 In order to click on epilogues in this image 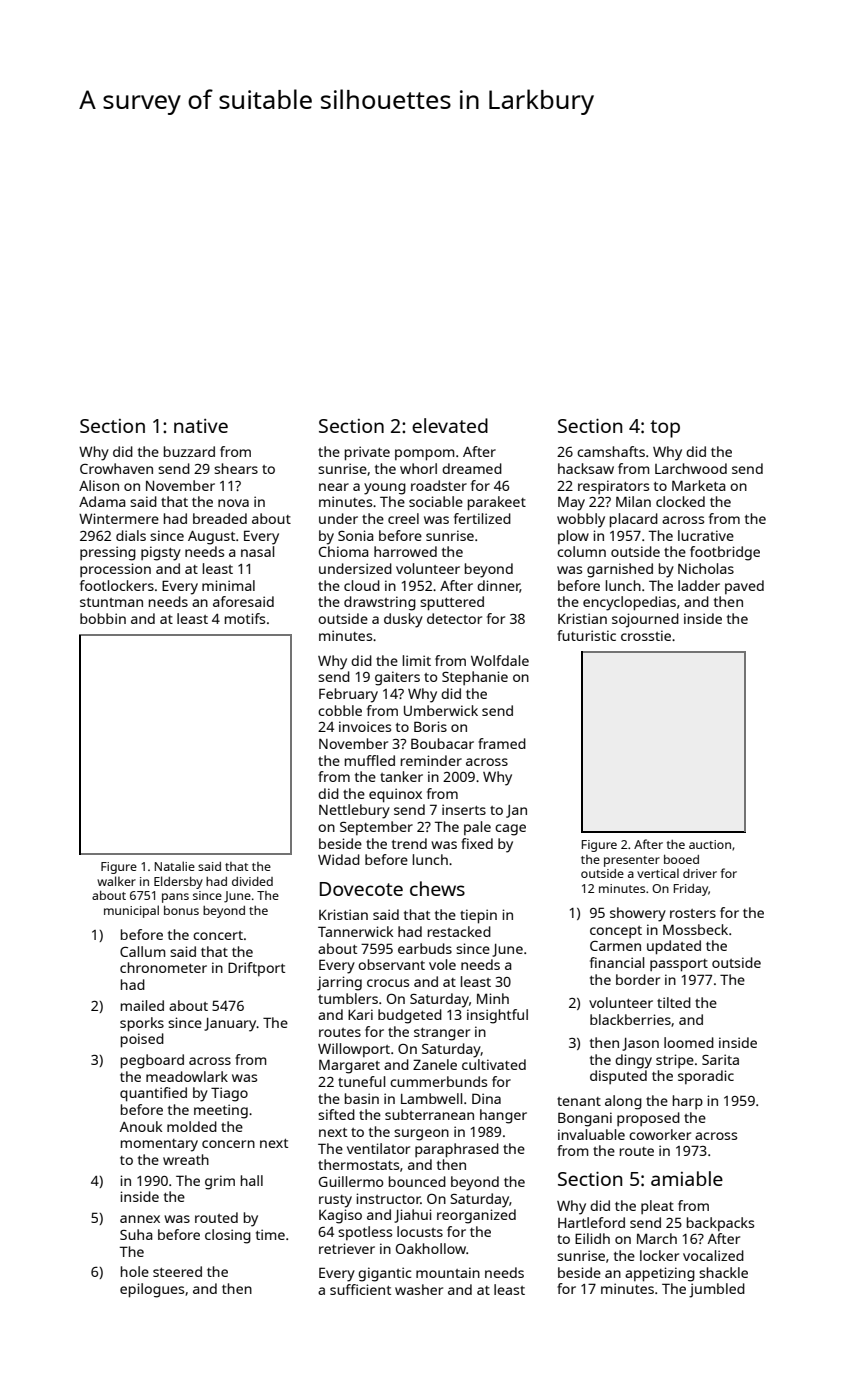, I will do `click(152, 1290)`.
